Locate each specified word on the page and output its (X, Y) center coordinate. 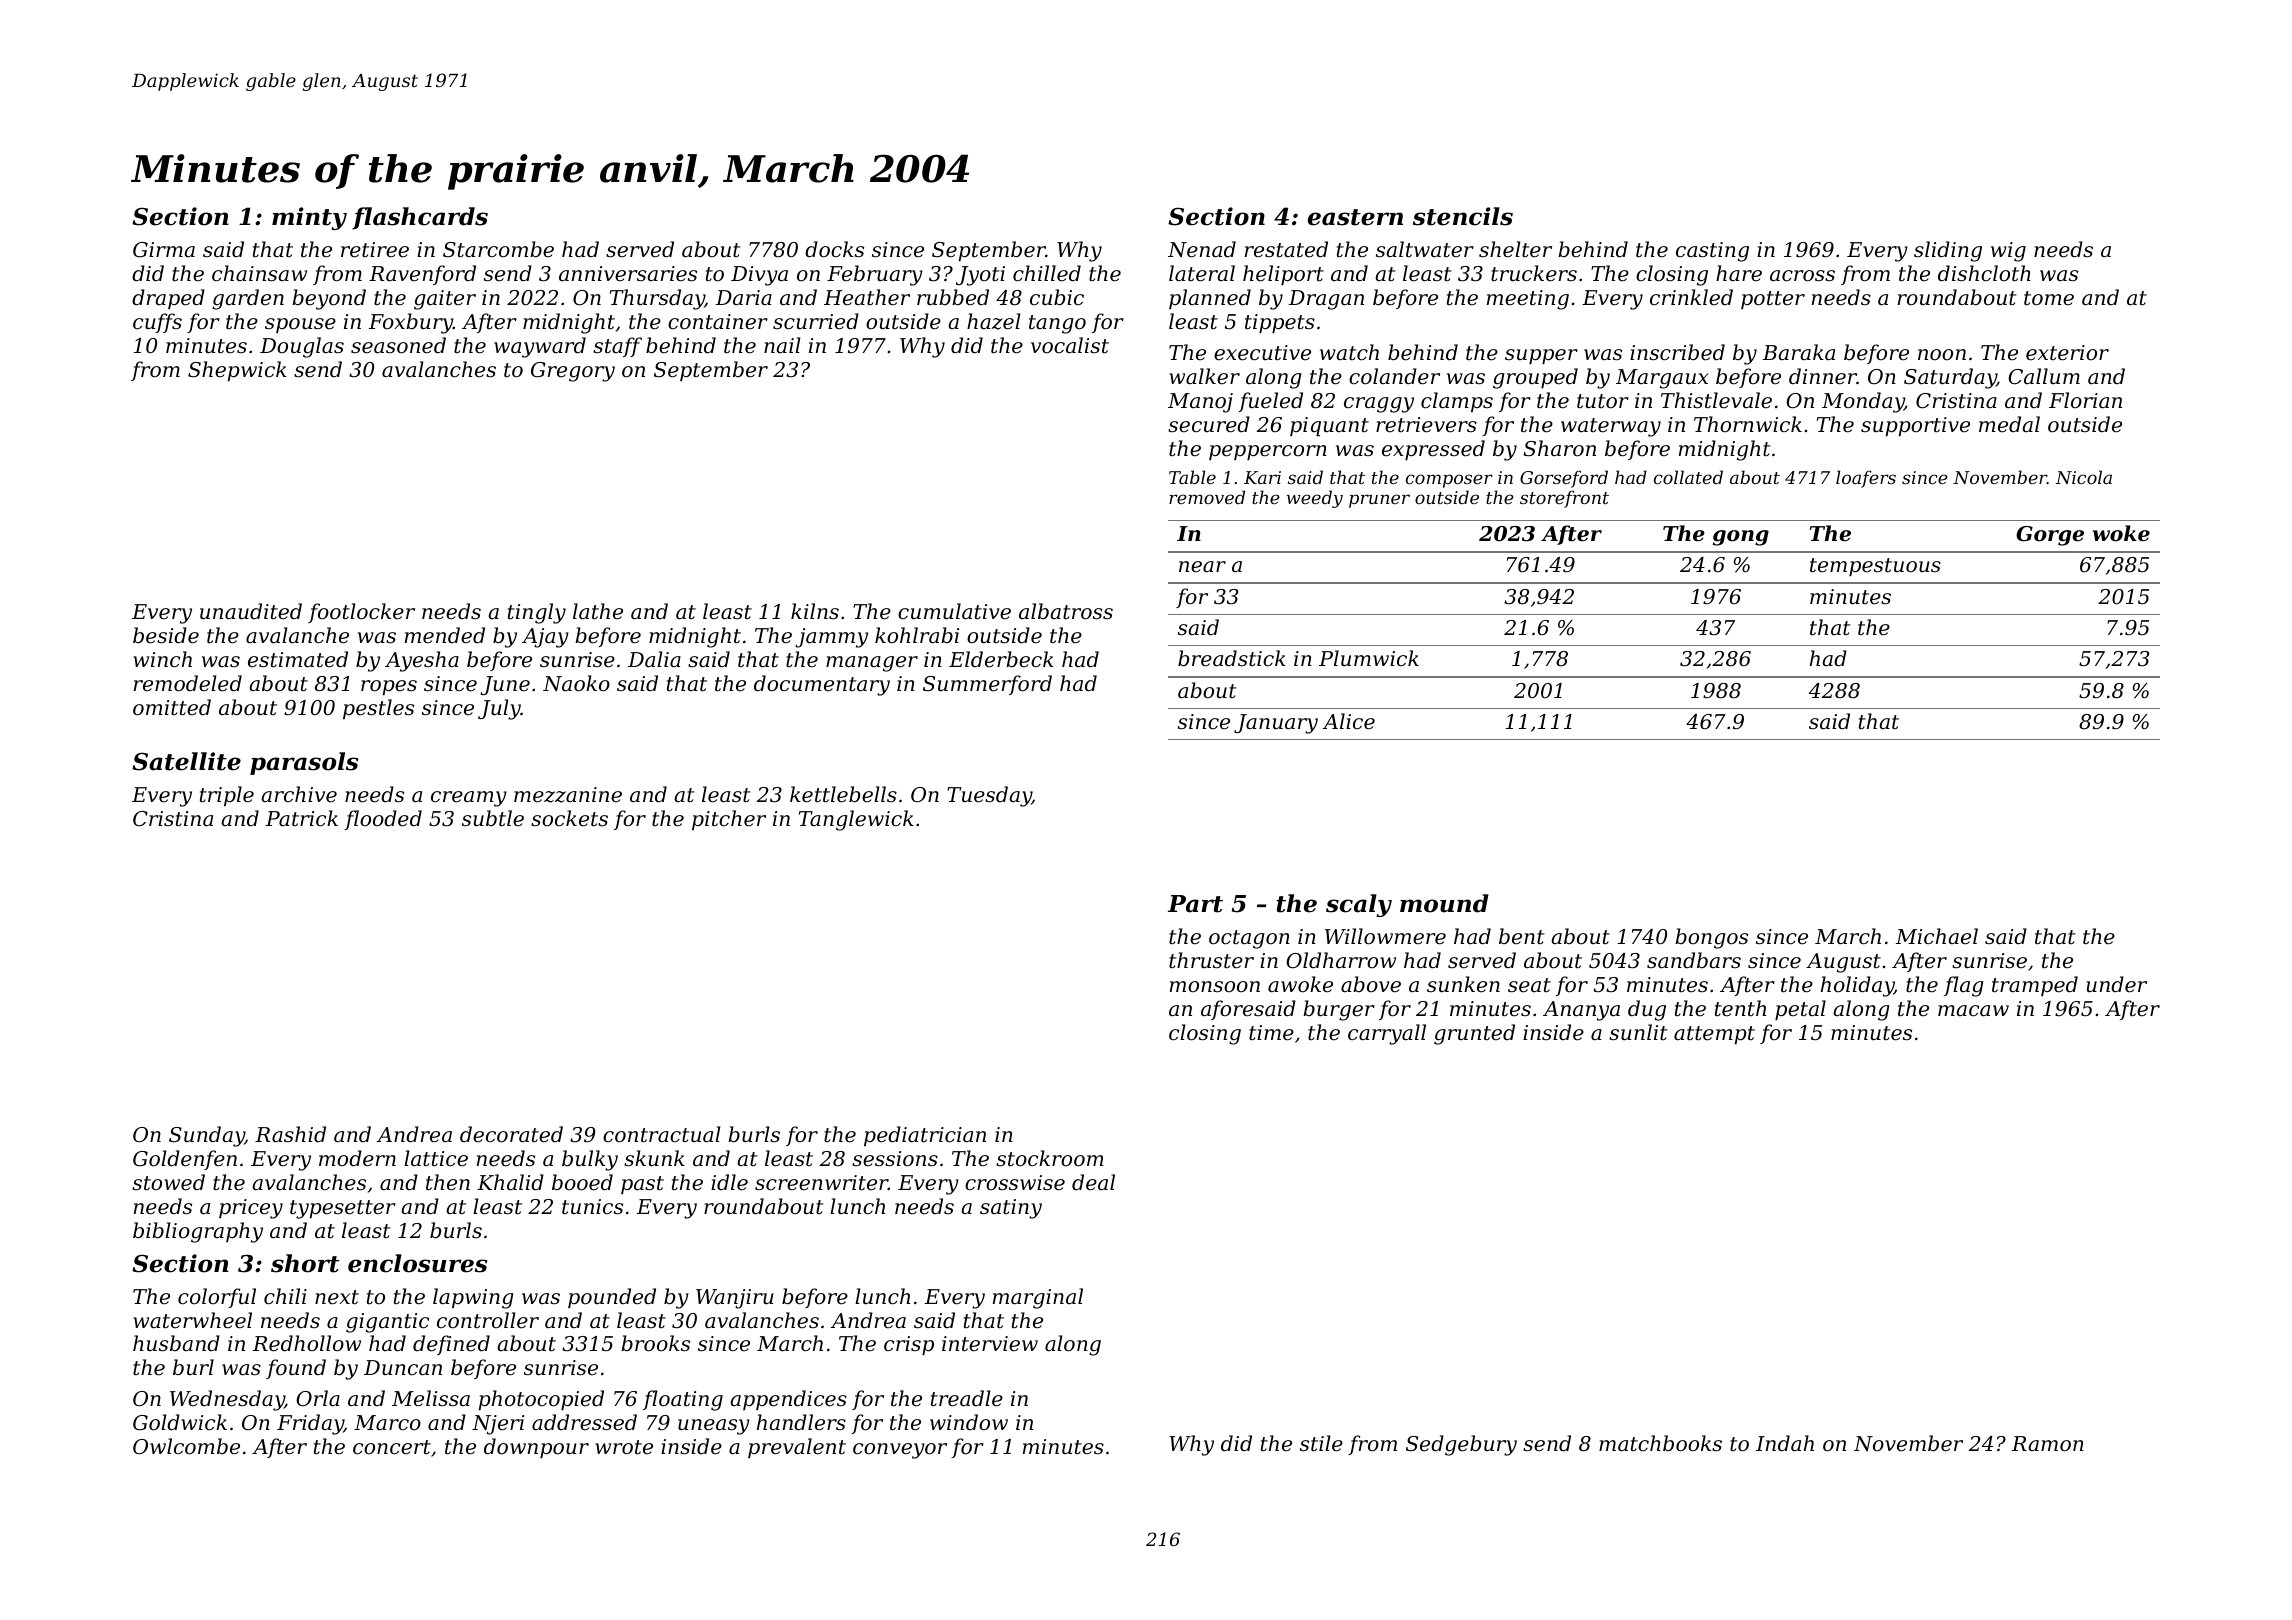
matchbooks (1660, 1443)
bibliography (198, 1232)
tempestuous (1875, 567)
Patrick (302, 818)
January (1276, 724)
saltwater (1425, 249)
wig (2008, 252)
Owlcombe (186, 1446)
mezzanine (568, 795)
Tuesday (989, 796)
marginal (1038, 1298)
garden (248, 299)
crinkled (1691, 297)
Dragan (1326, 300)
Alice (1349, 721)
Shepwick (237, 371)
